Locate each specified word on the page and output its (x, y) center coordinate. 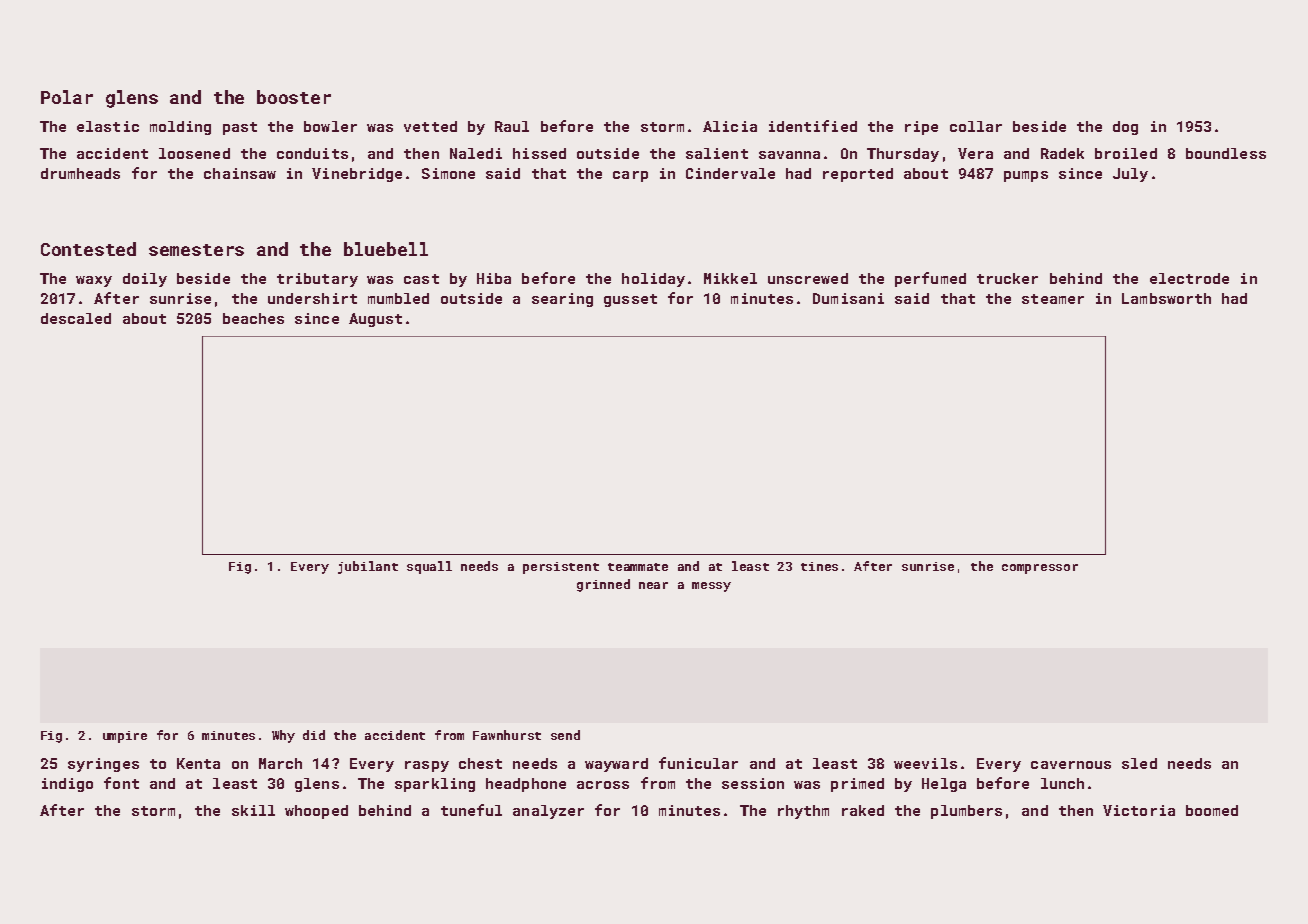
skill (253, 810)
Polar (67, 97)
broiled (1126, 153)
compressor (1040, 569)
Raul (512, 126)
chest (480, 763)
